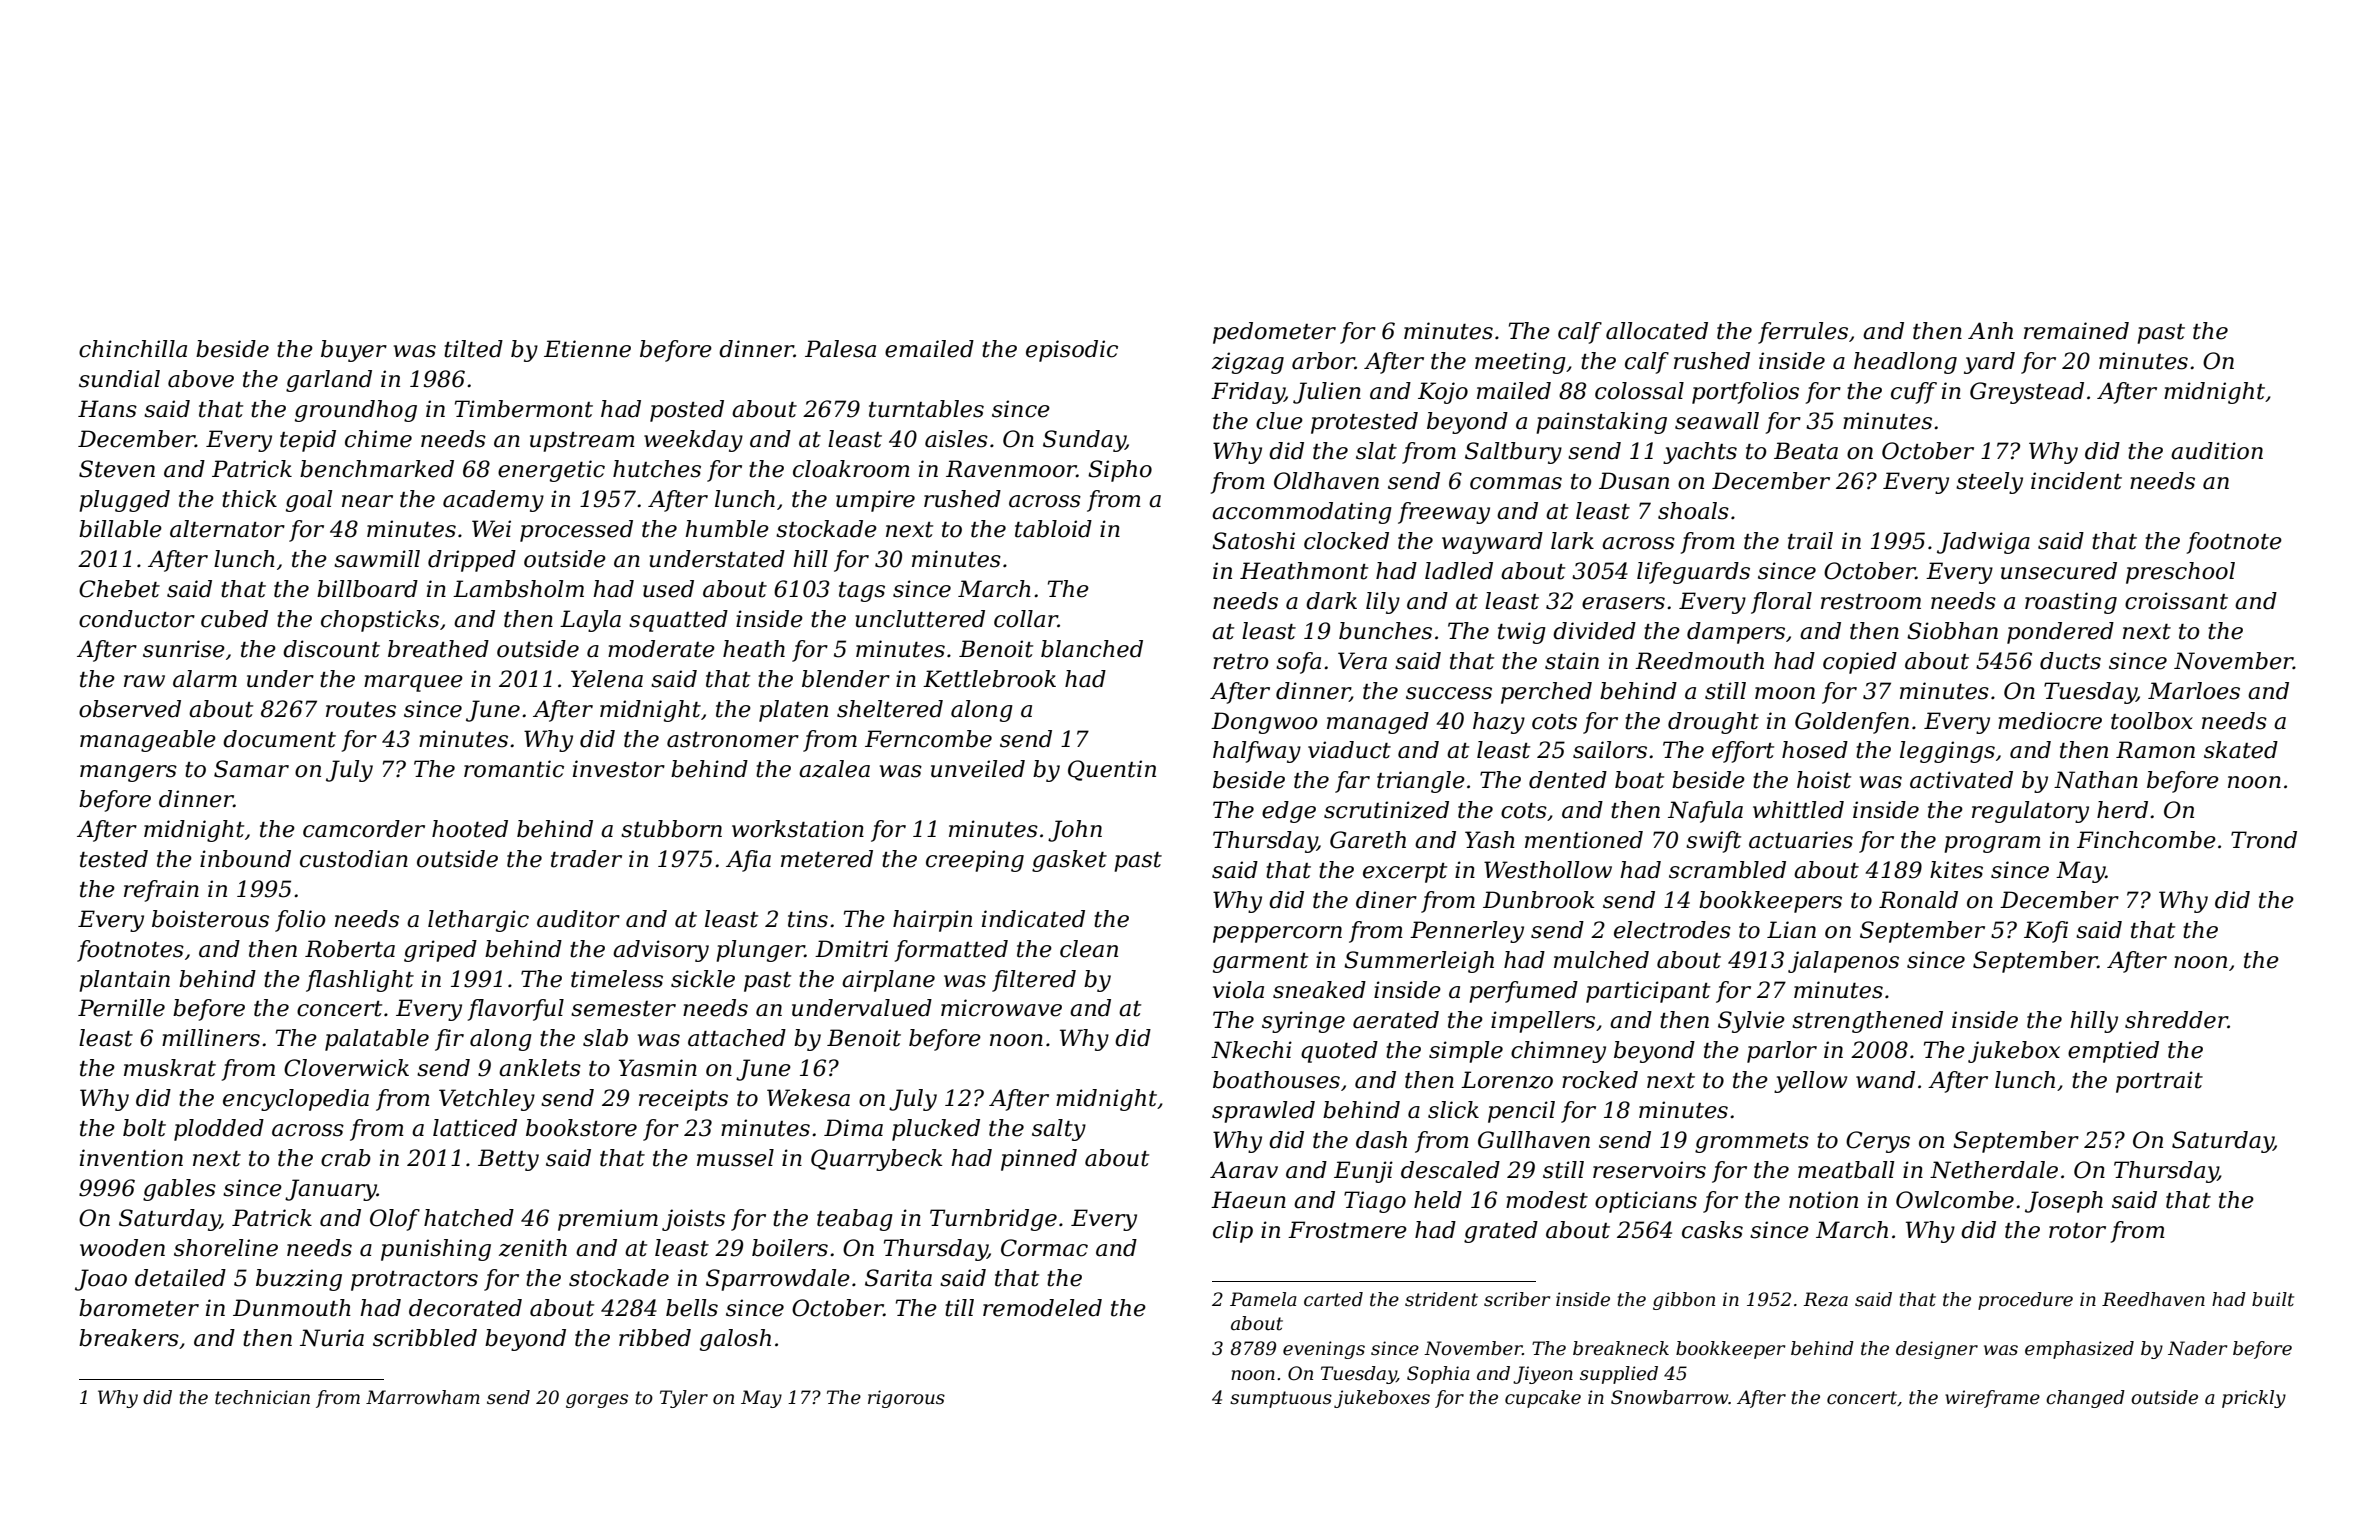 This document has height=1540, width=2380. I want to click on Anh, so click(1990, 330).
